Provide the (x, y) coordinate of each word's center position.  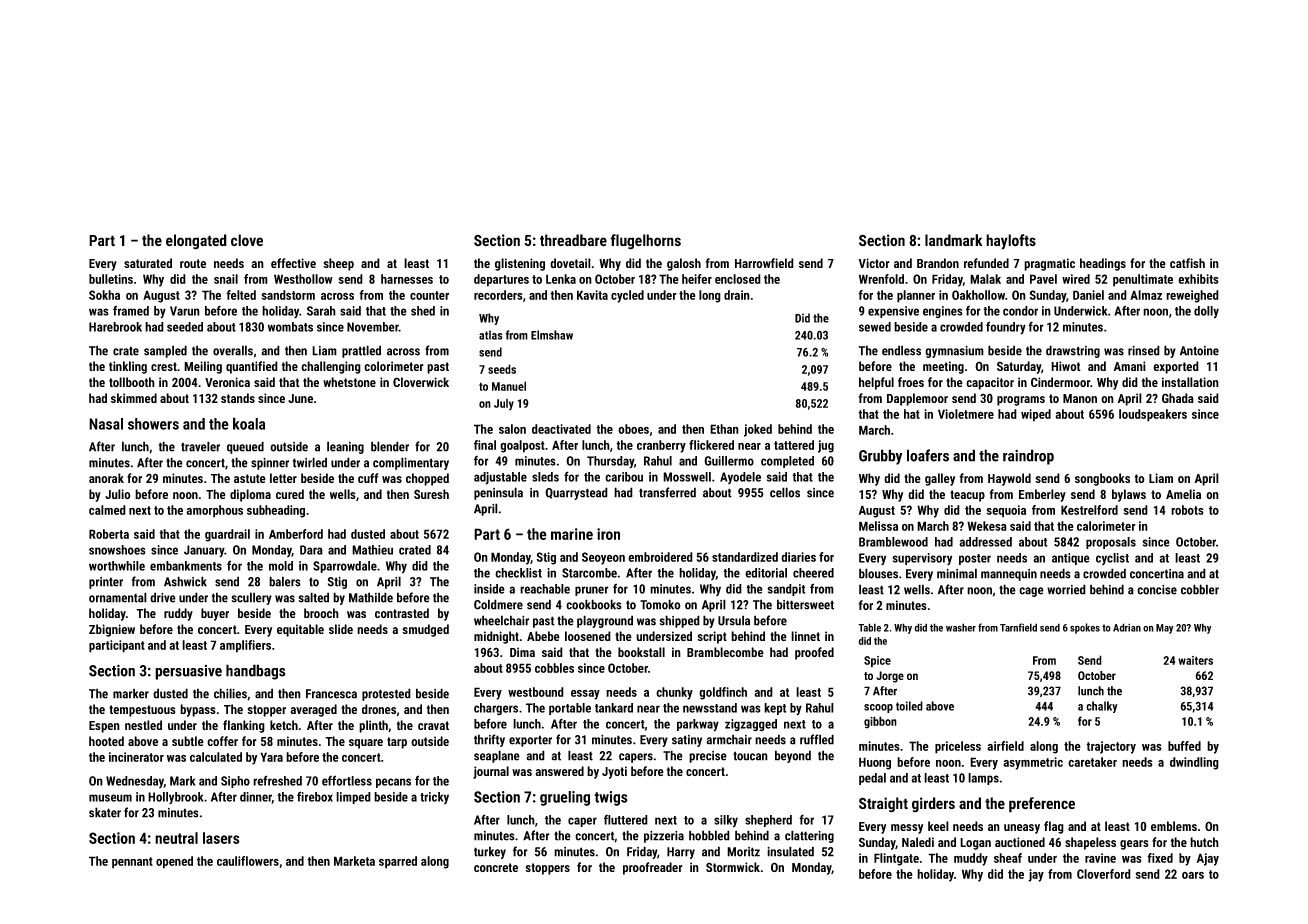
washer (961, 627)
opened (174, 862)
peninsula (498, 493)
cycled (627, 296)
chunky (674, 693)
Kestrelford (1089, 510)
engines (943, 312)
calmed (107, 510)
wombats (290, 327)
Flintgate (896, 859)
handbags (255, 672)
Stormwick (733, 867)
